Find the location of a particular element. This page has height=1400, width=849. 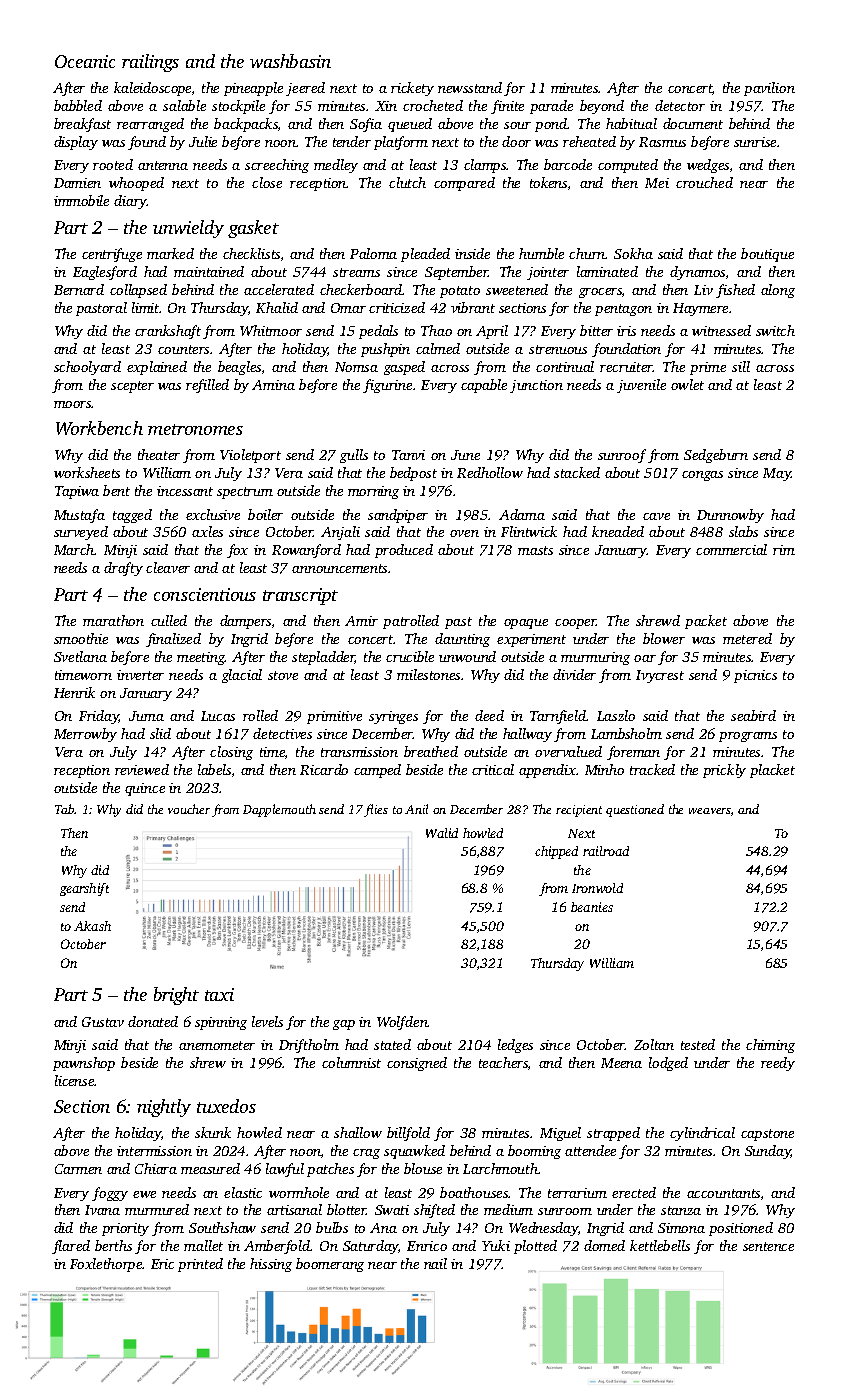

juvenile is located at coordinates (641, 386).
